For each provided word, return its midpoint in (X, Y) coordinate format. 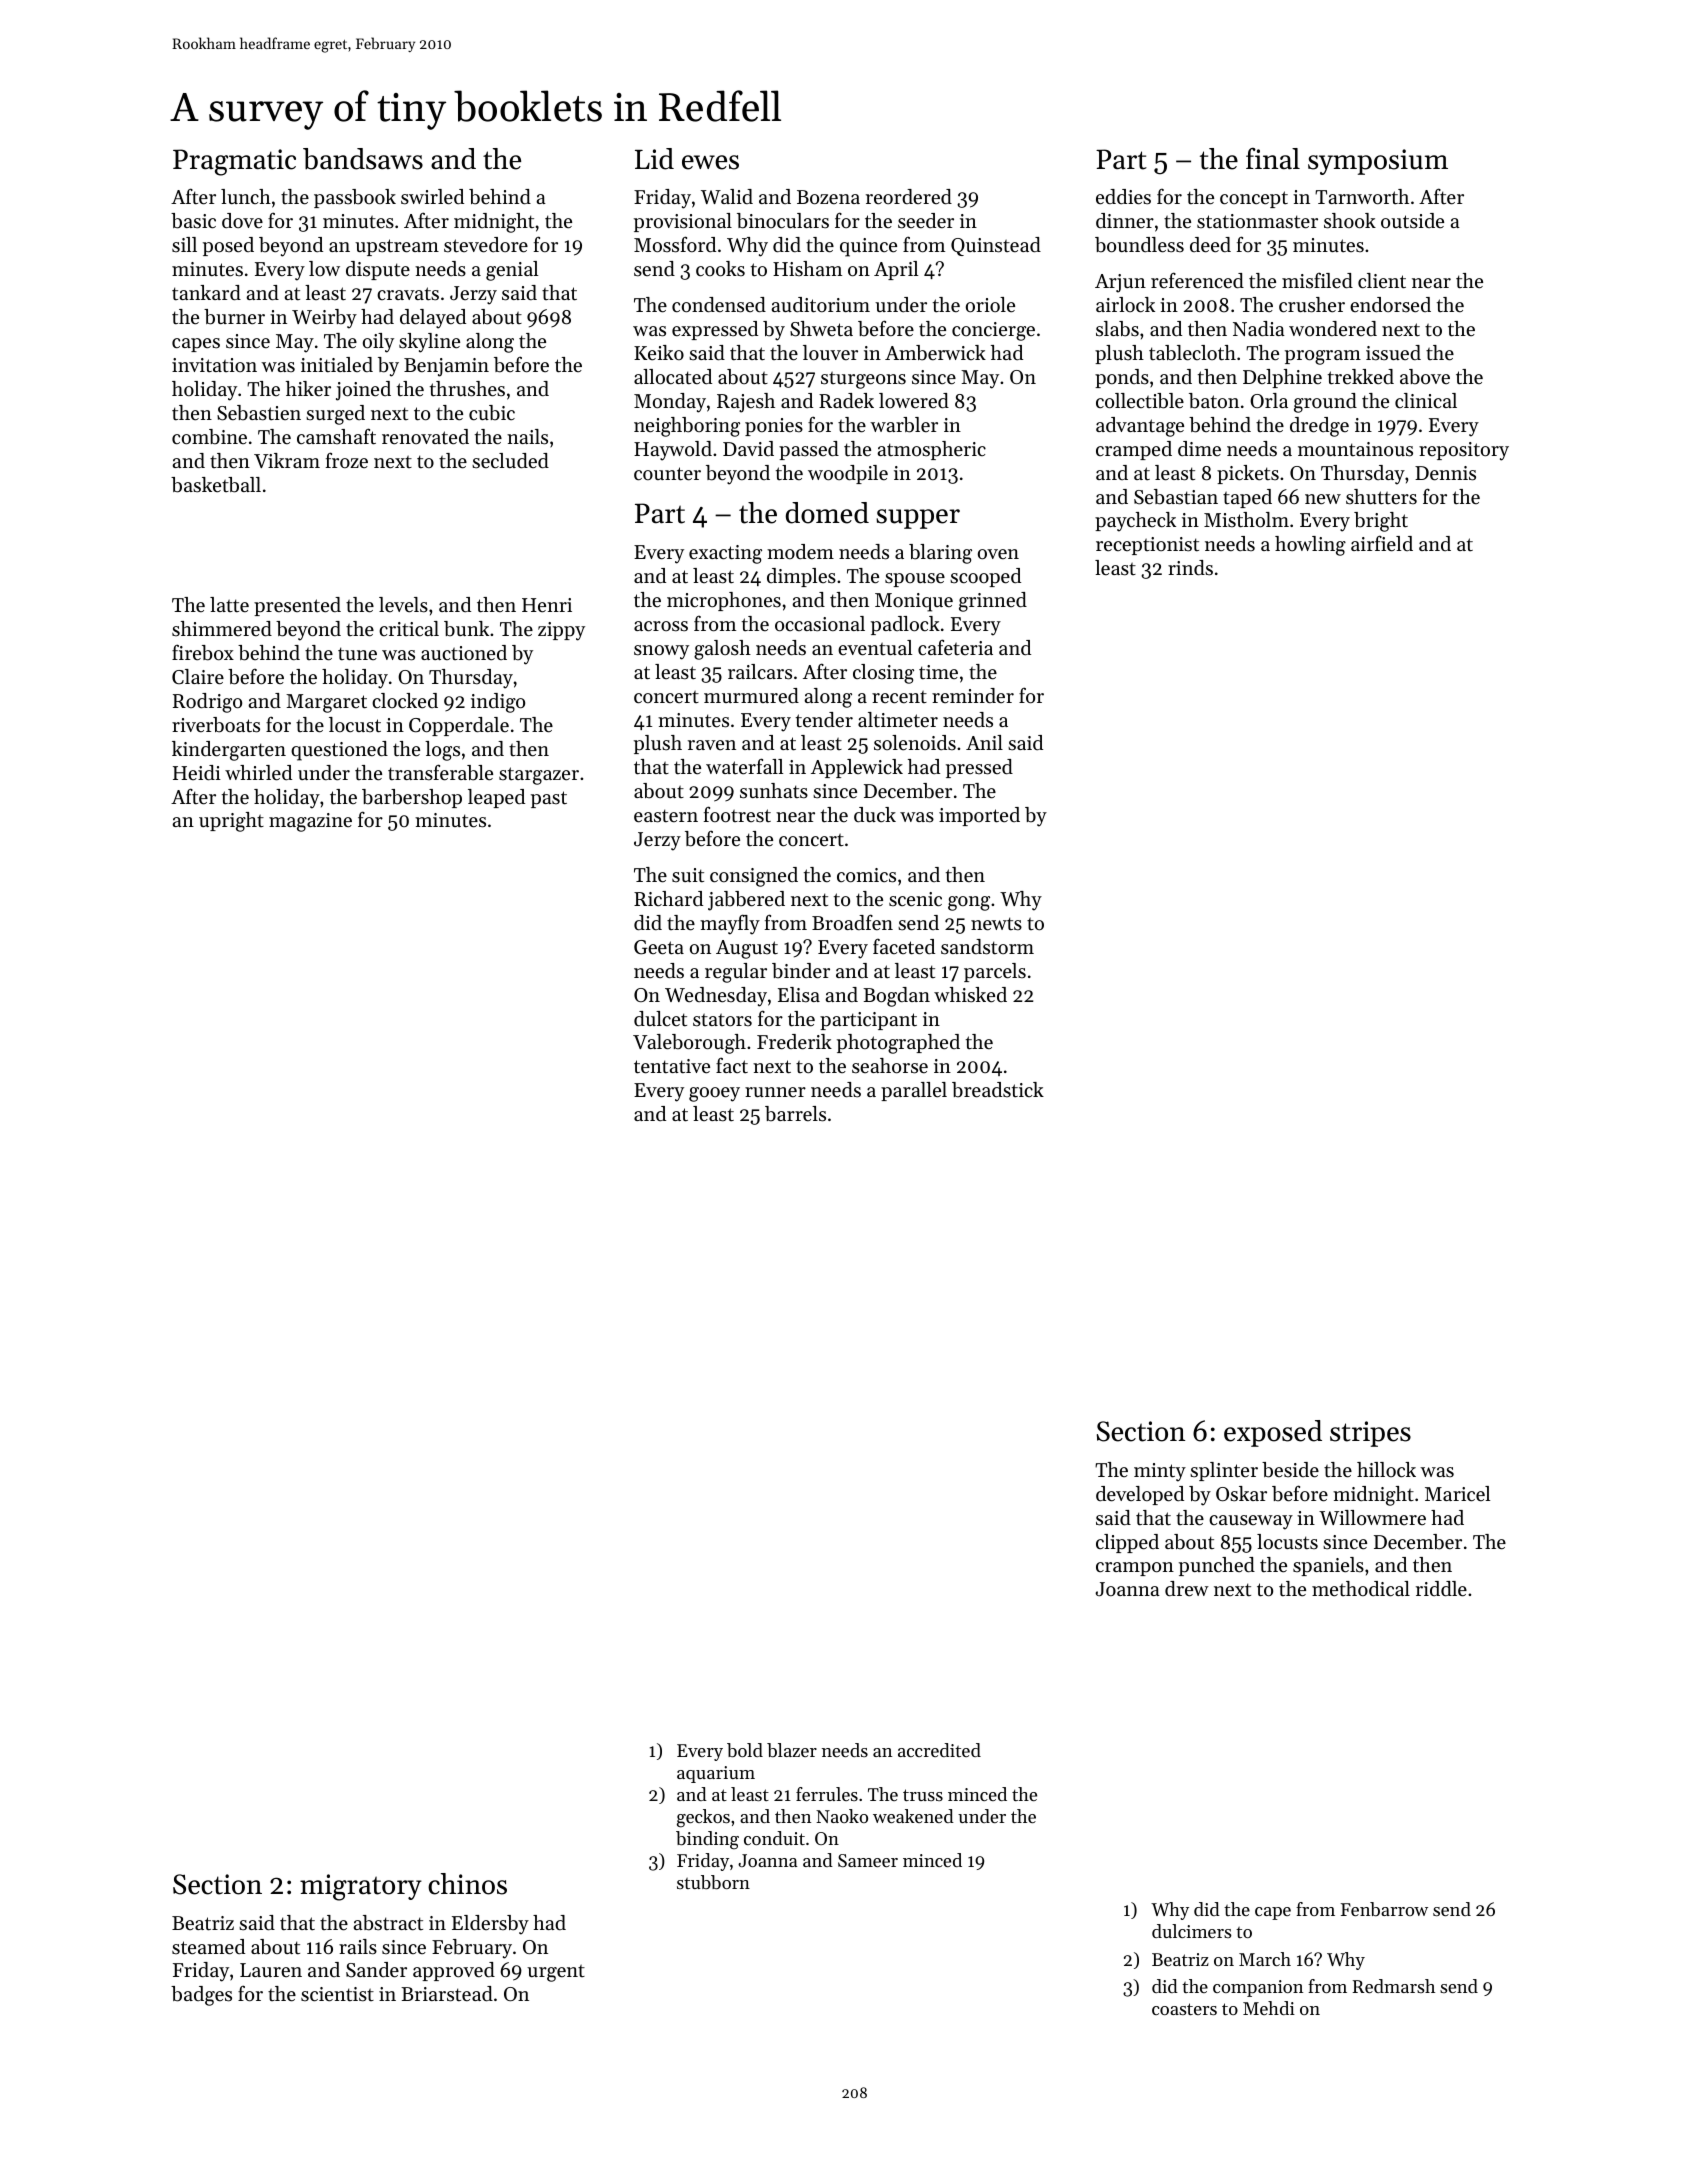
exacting (725, 554)
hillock (1386, 1470)
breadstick (998, 1090)
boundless (1139, 245)
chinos (467, 1884)
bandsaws (363, 159)
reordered (909, 197)
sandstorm (987, 947)
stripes (1370, 1434)
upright (231, 822)
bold (745, 1750)
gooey (714, 1094)
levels (403, 605)
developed (1140, 1495)
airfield (1382, 543)
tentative (672, 1066)
